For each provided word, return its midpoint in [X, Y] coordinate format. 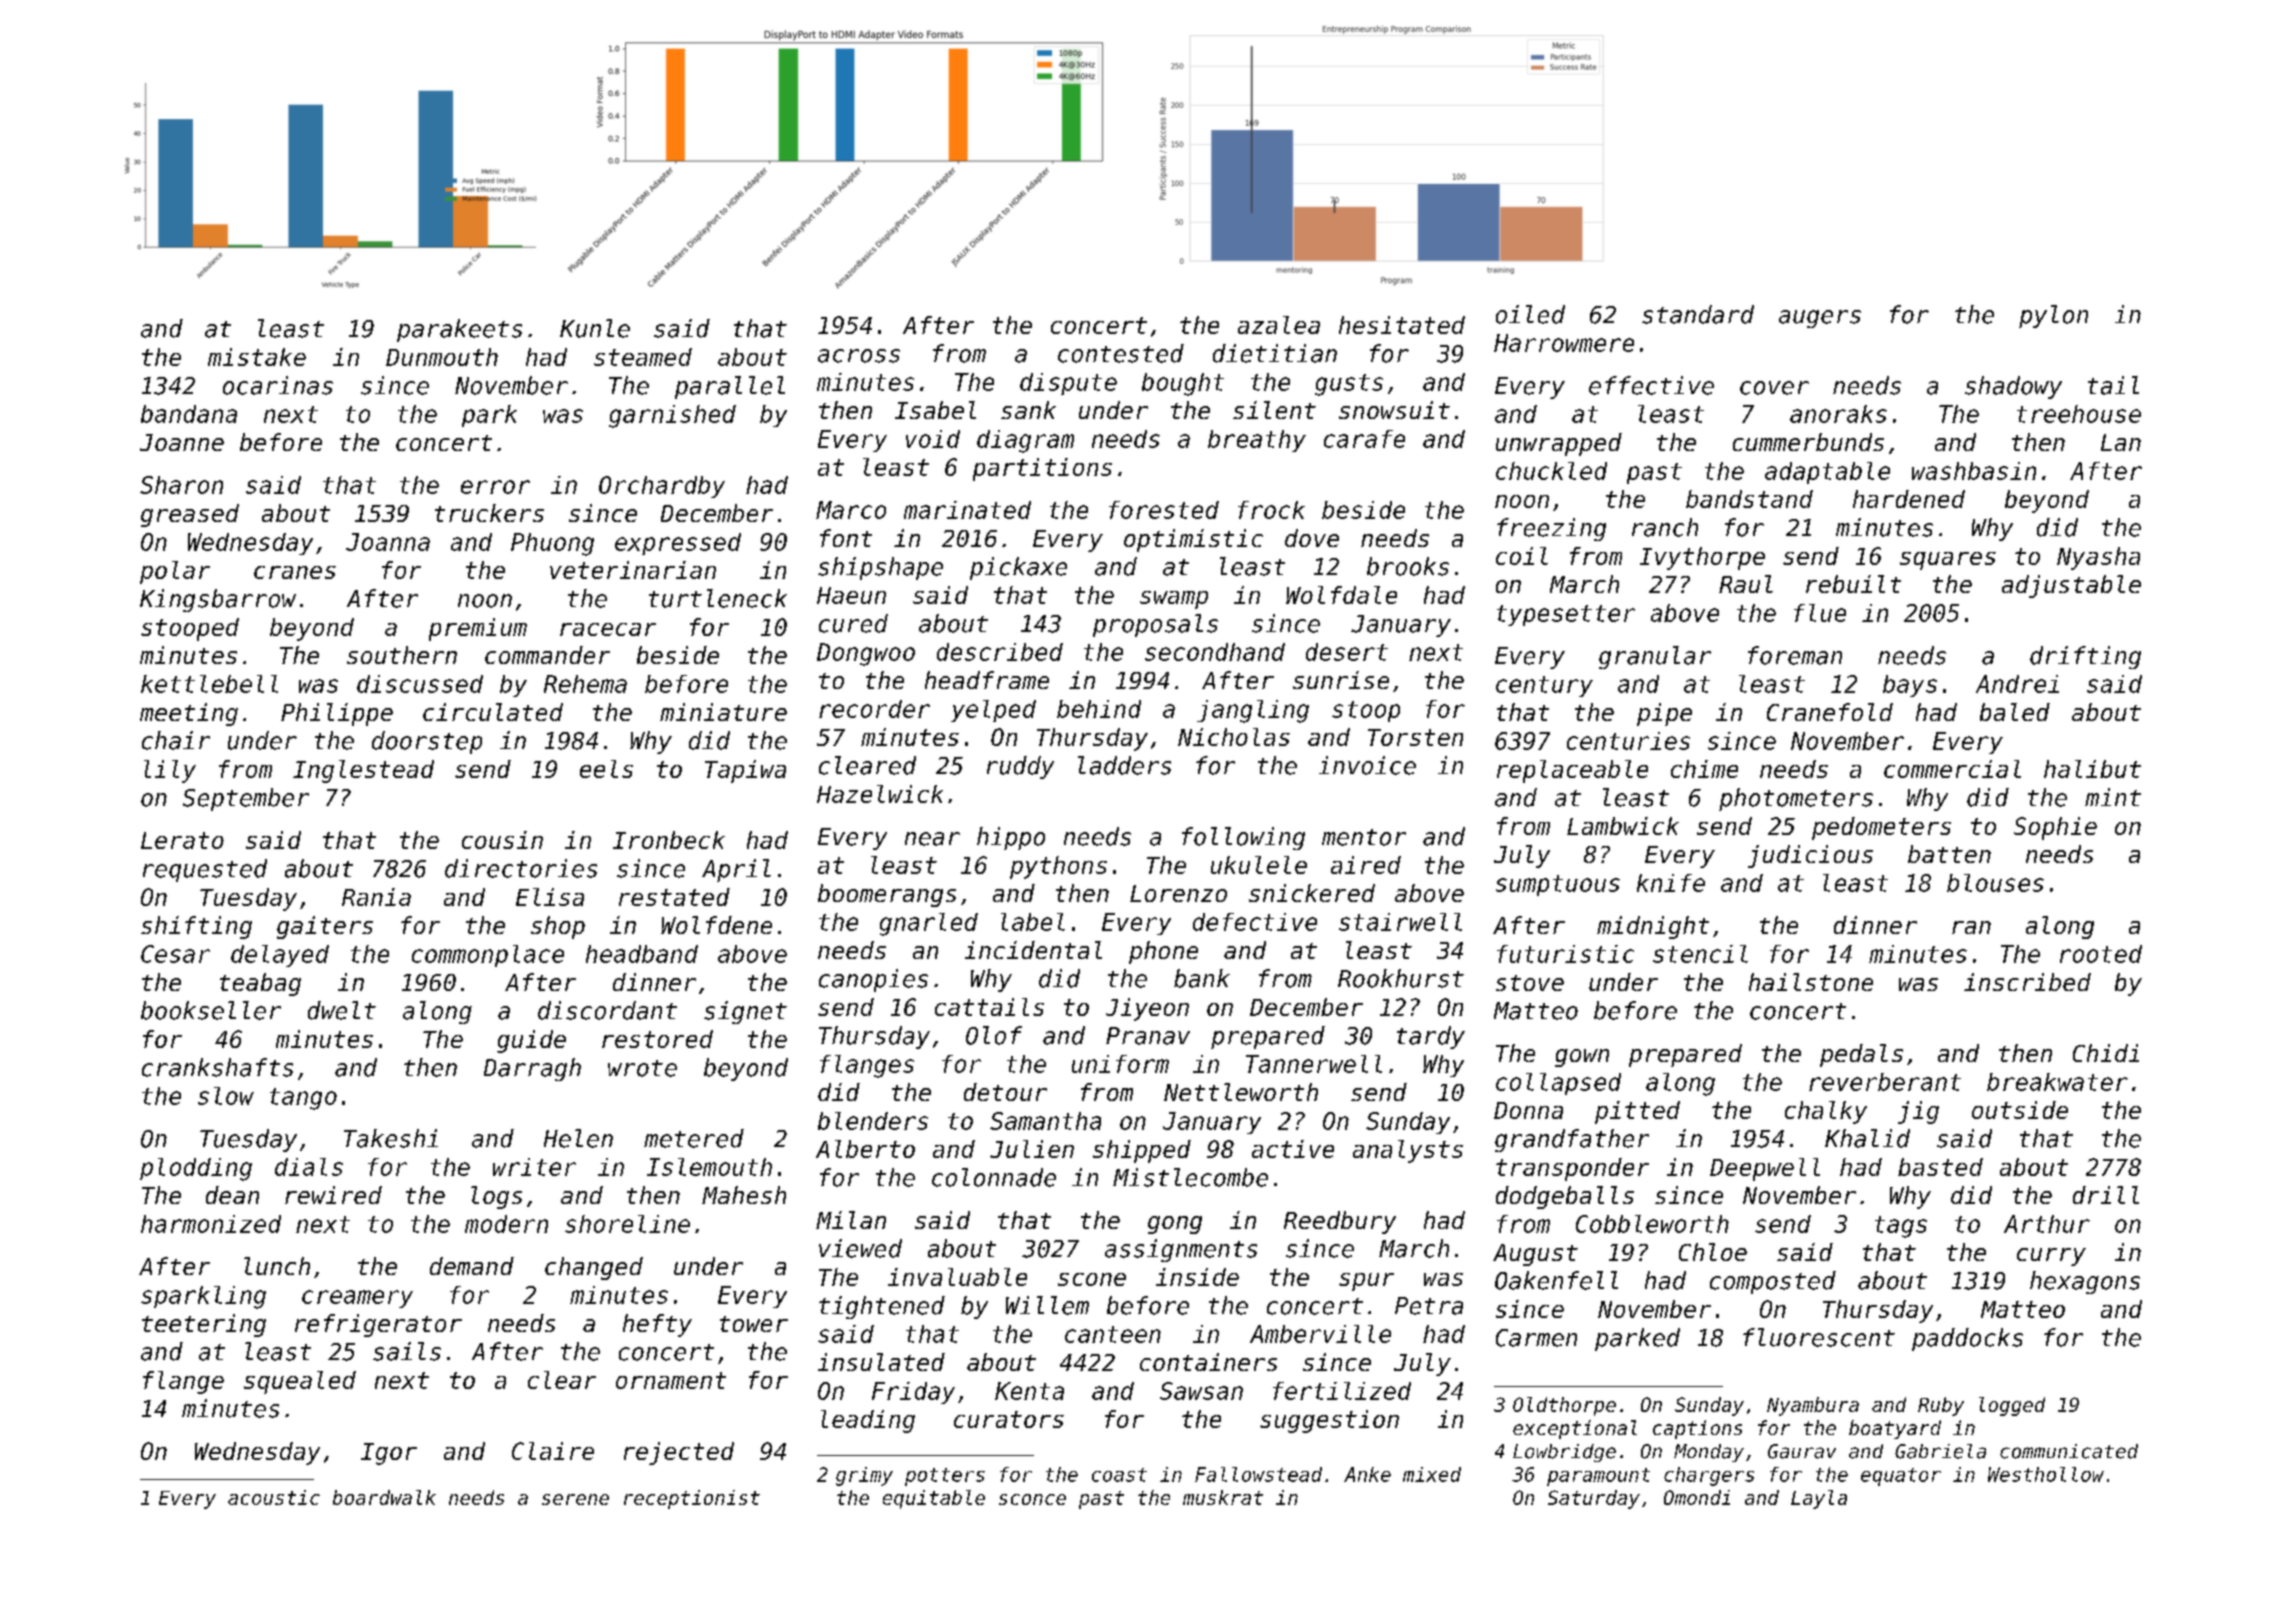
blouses [1995, 883]
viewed [860, 1248]
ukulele [1259, 865]
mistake [257, 357]
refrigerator [378, 1325]
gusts [1349, 385]
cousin [502, 840]
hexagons [2085, 1282]
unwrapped [1559, 444]
